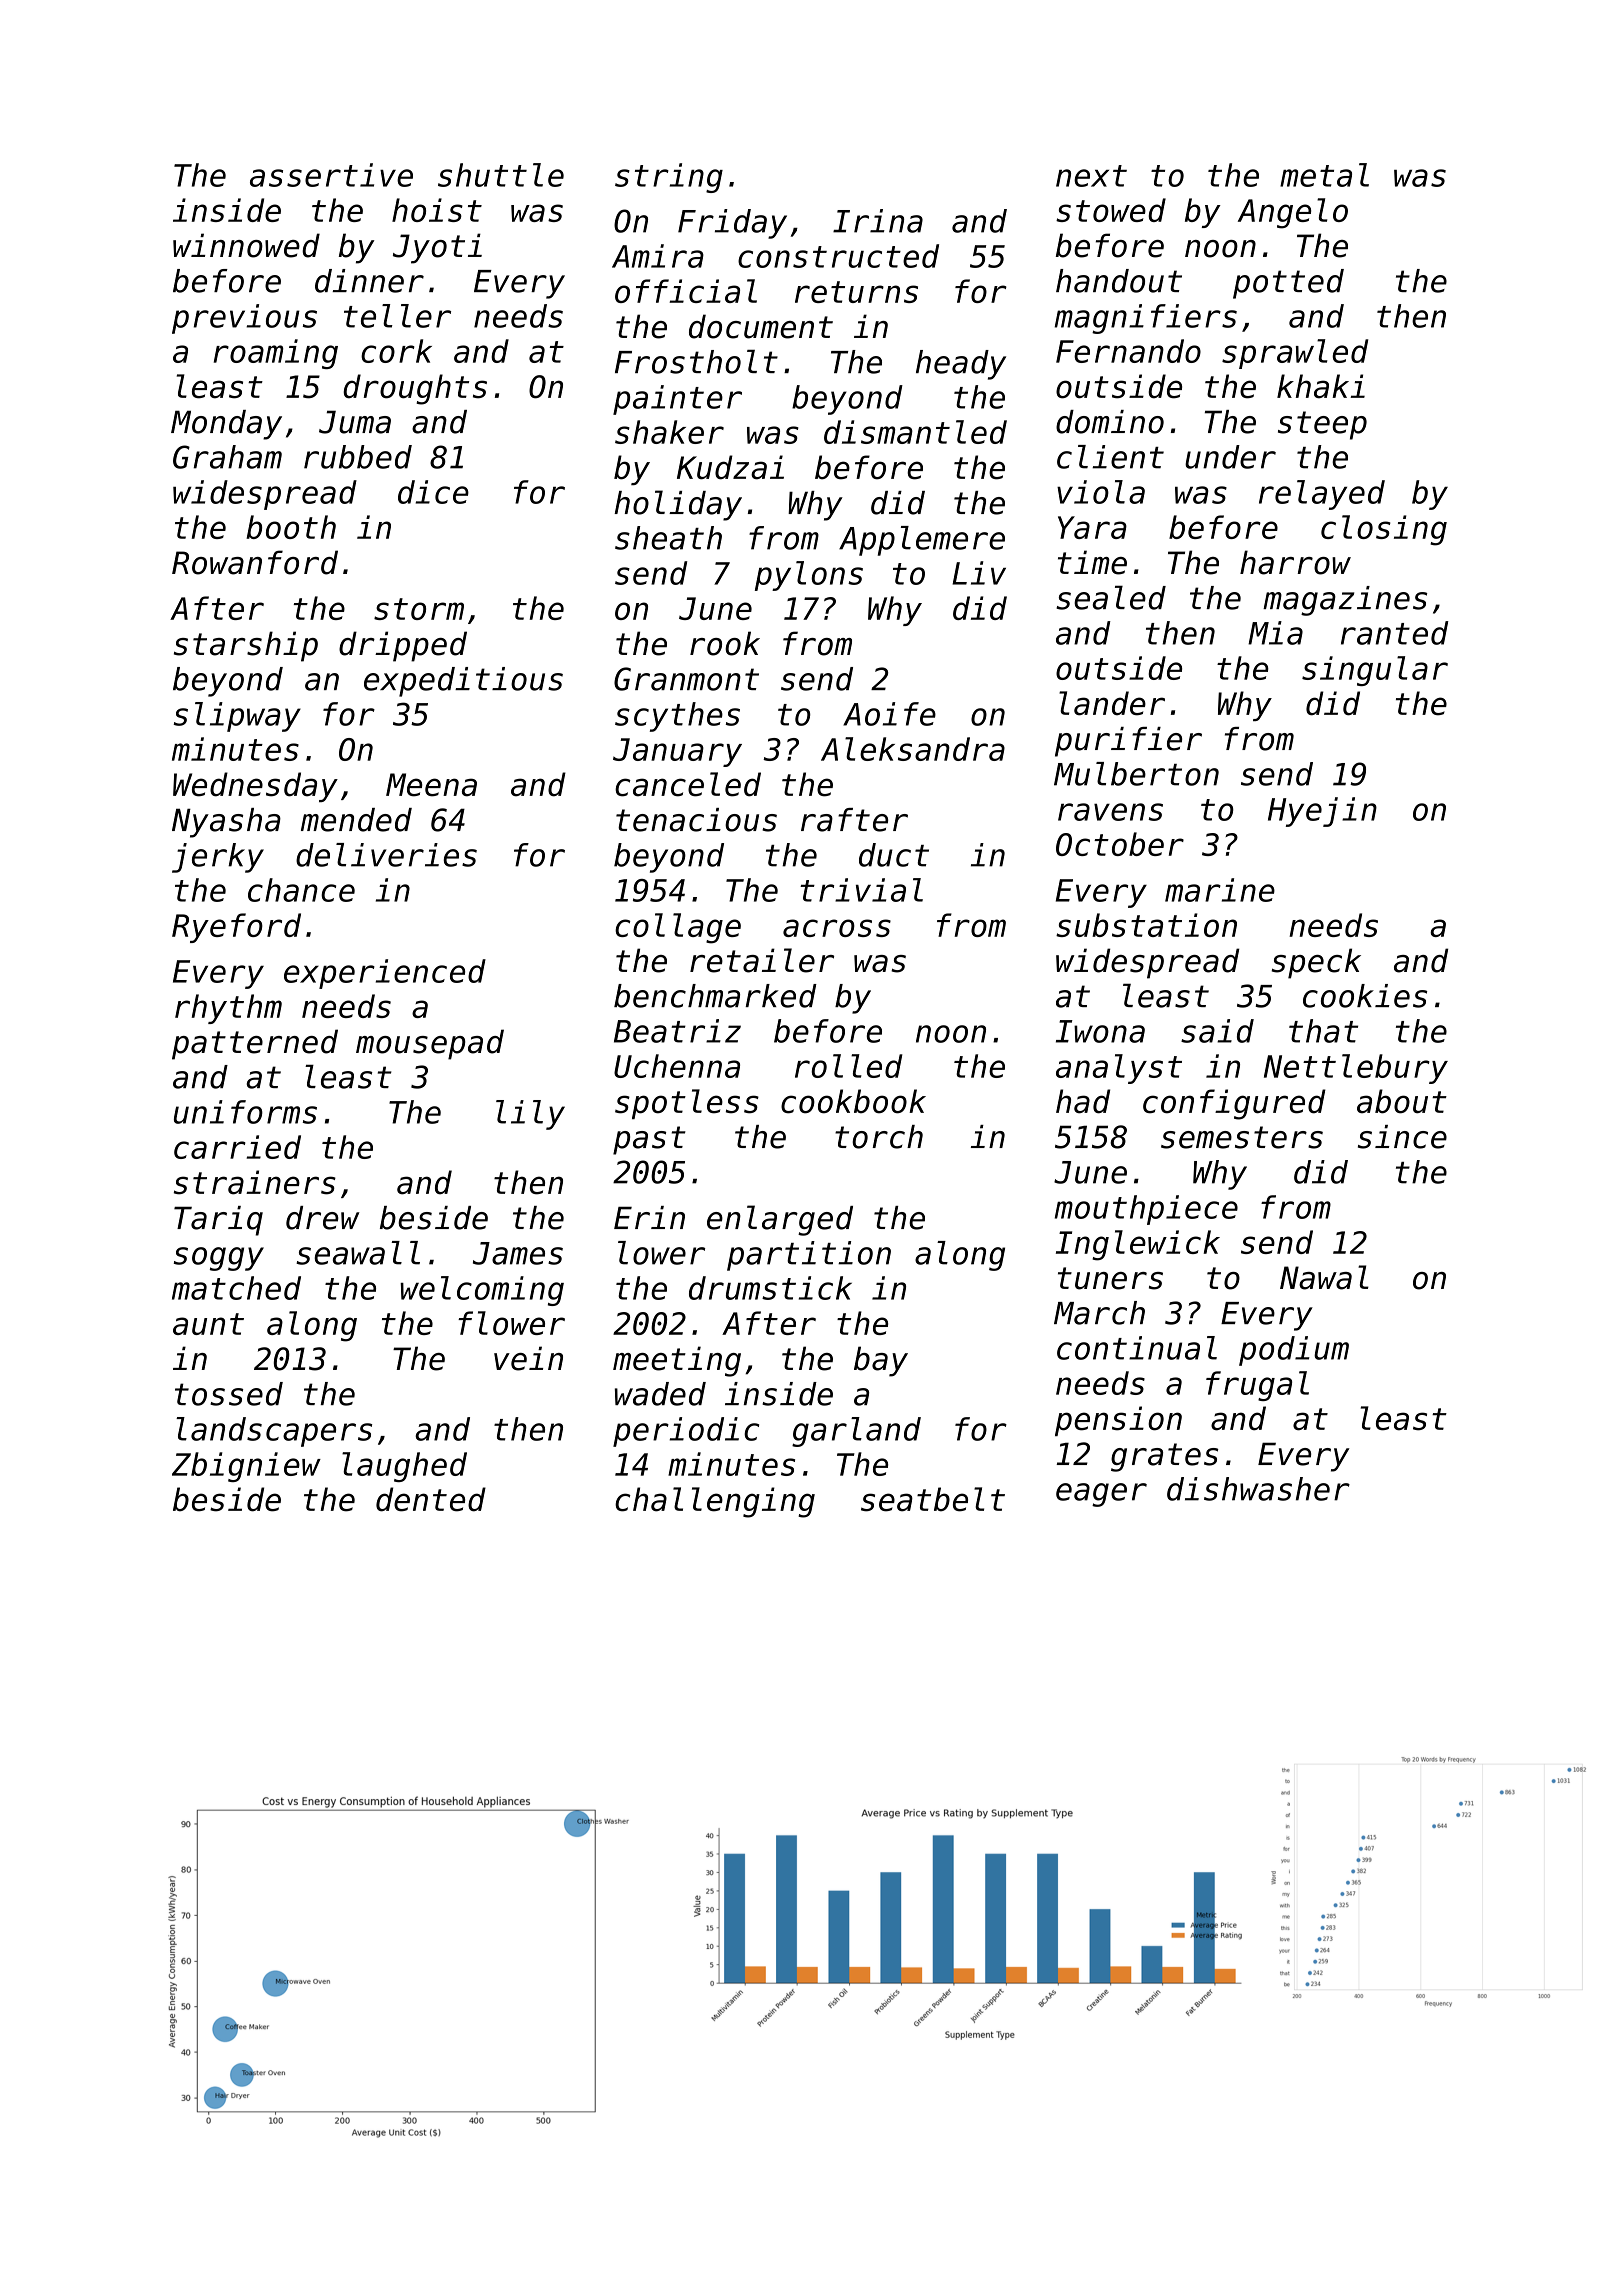 This screenshot has height=2292, width=1620. I want to click on semesters, so click(1242, 1137).
